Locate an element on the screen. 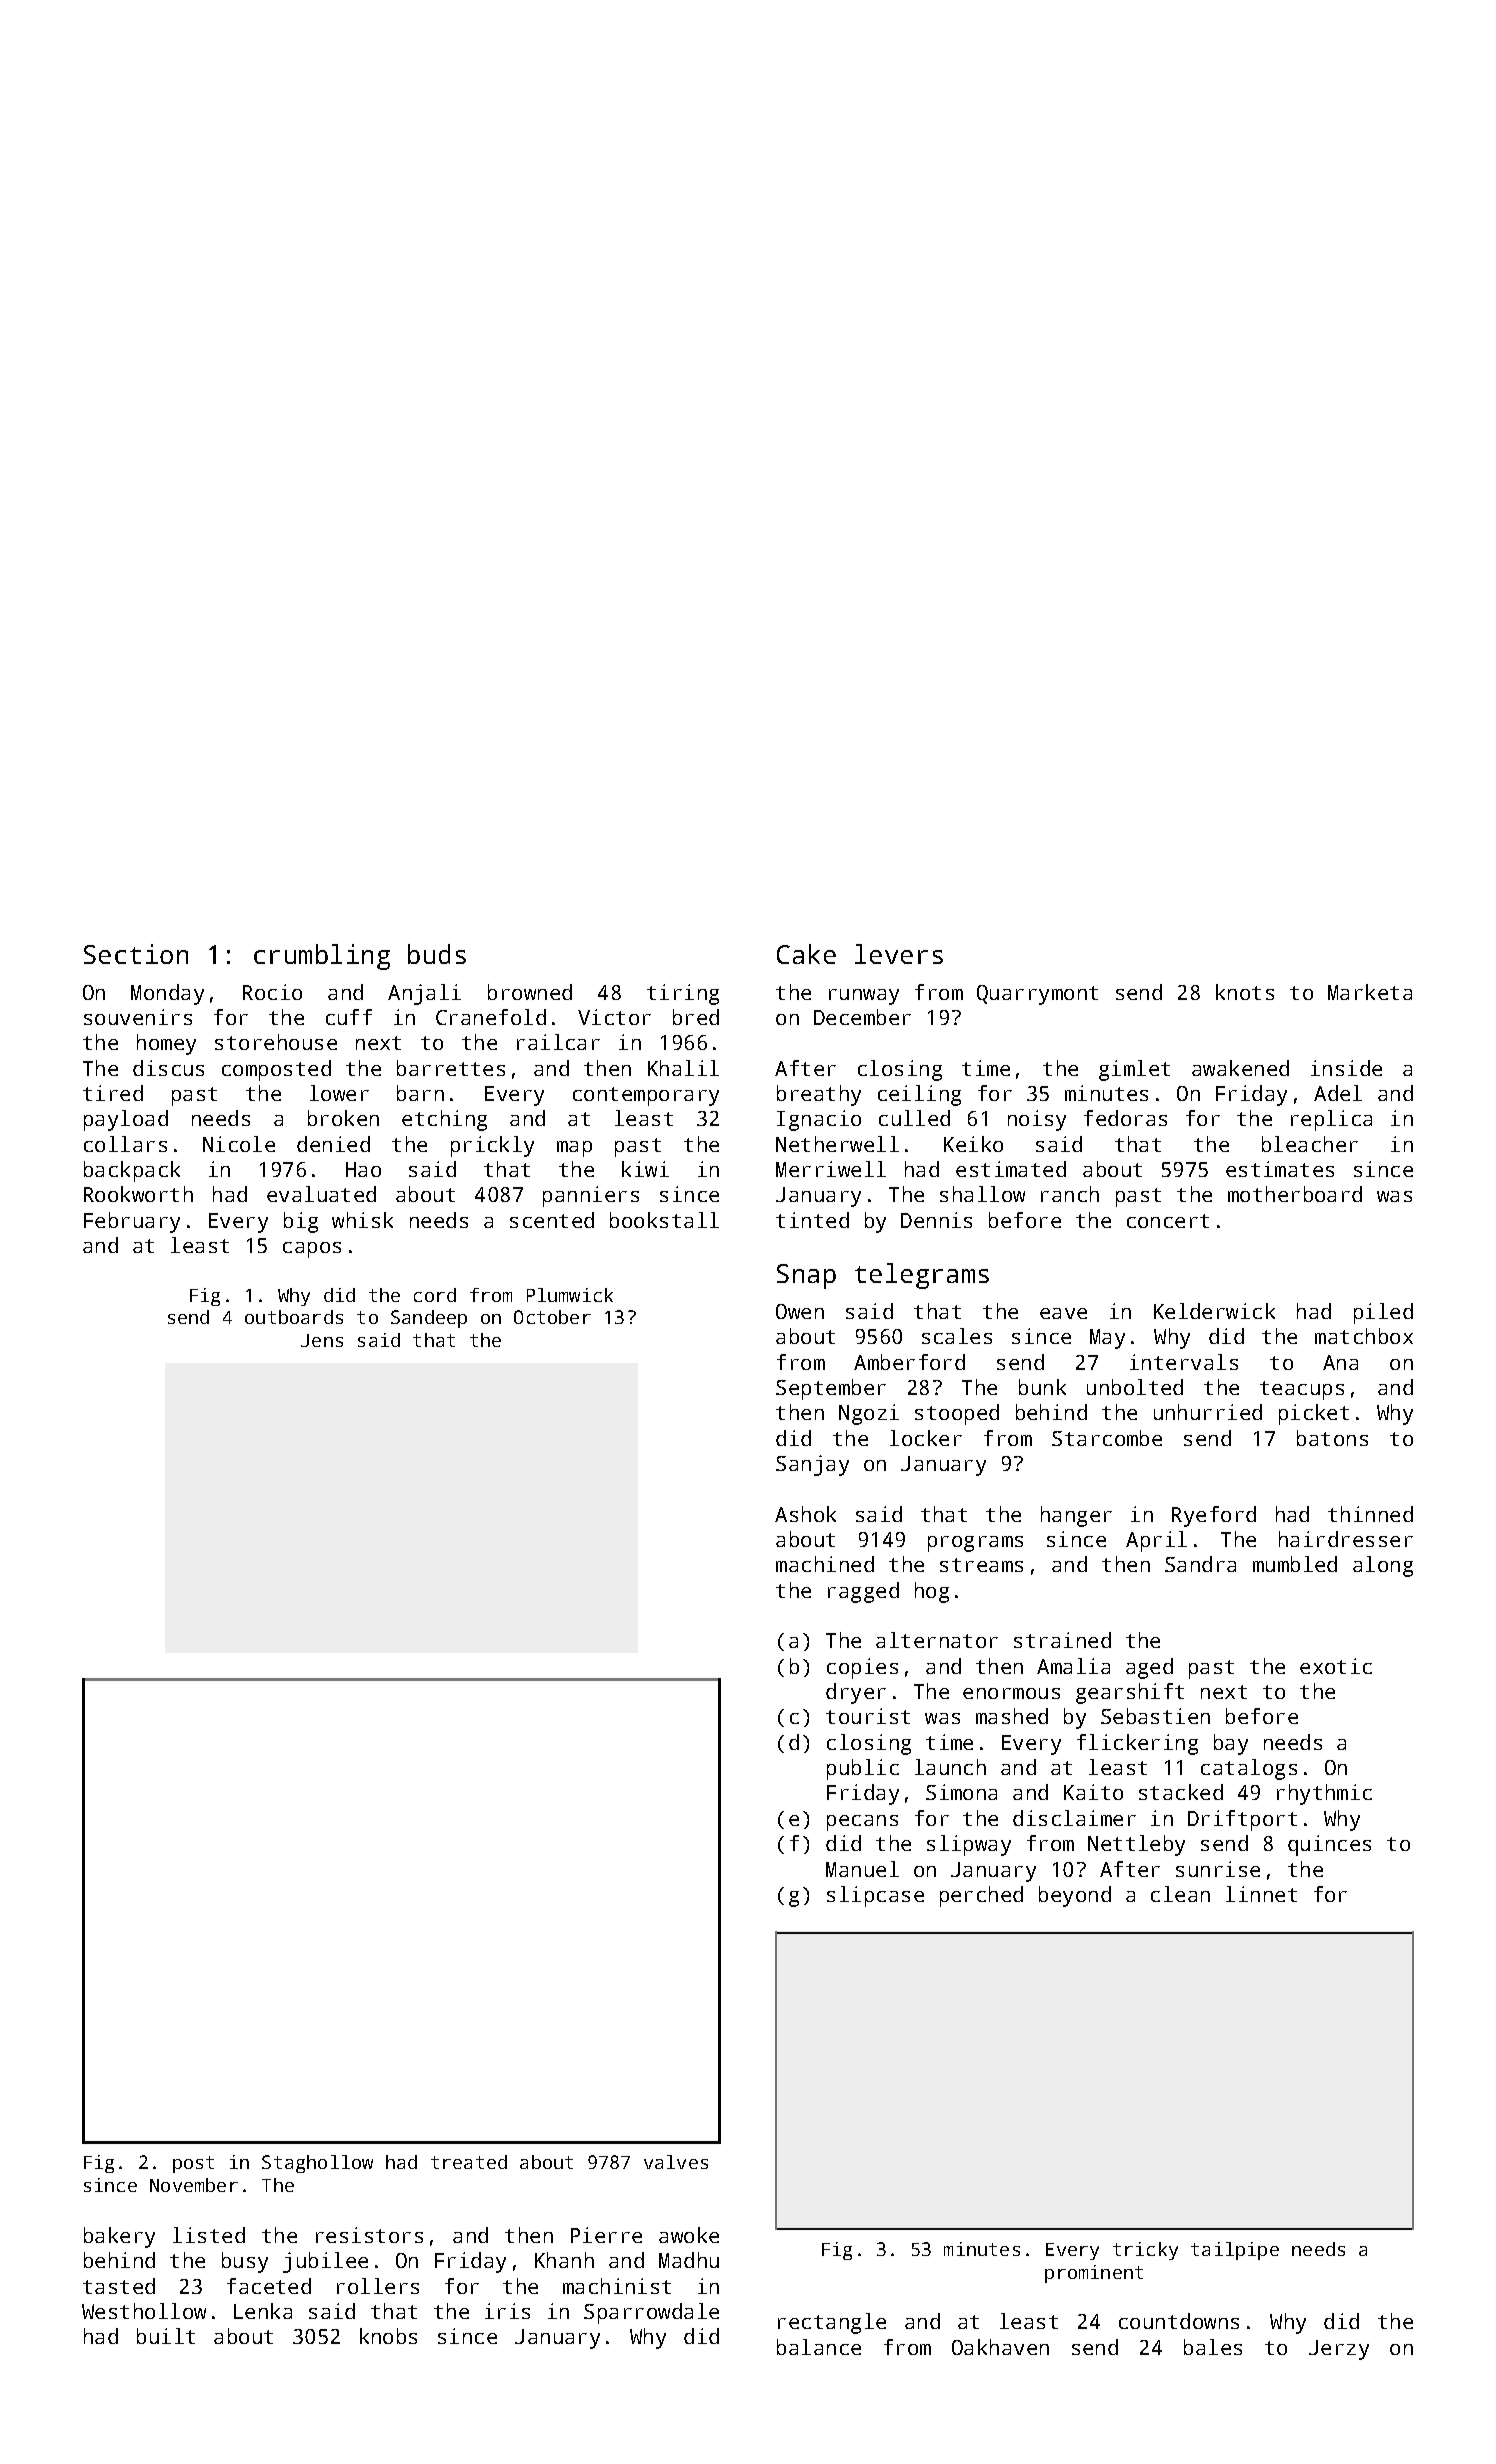 This screenshot has height=2464, width=1496. kiwi is located at coordinates (645, 1169).
